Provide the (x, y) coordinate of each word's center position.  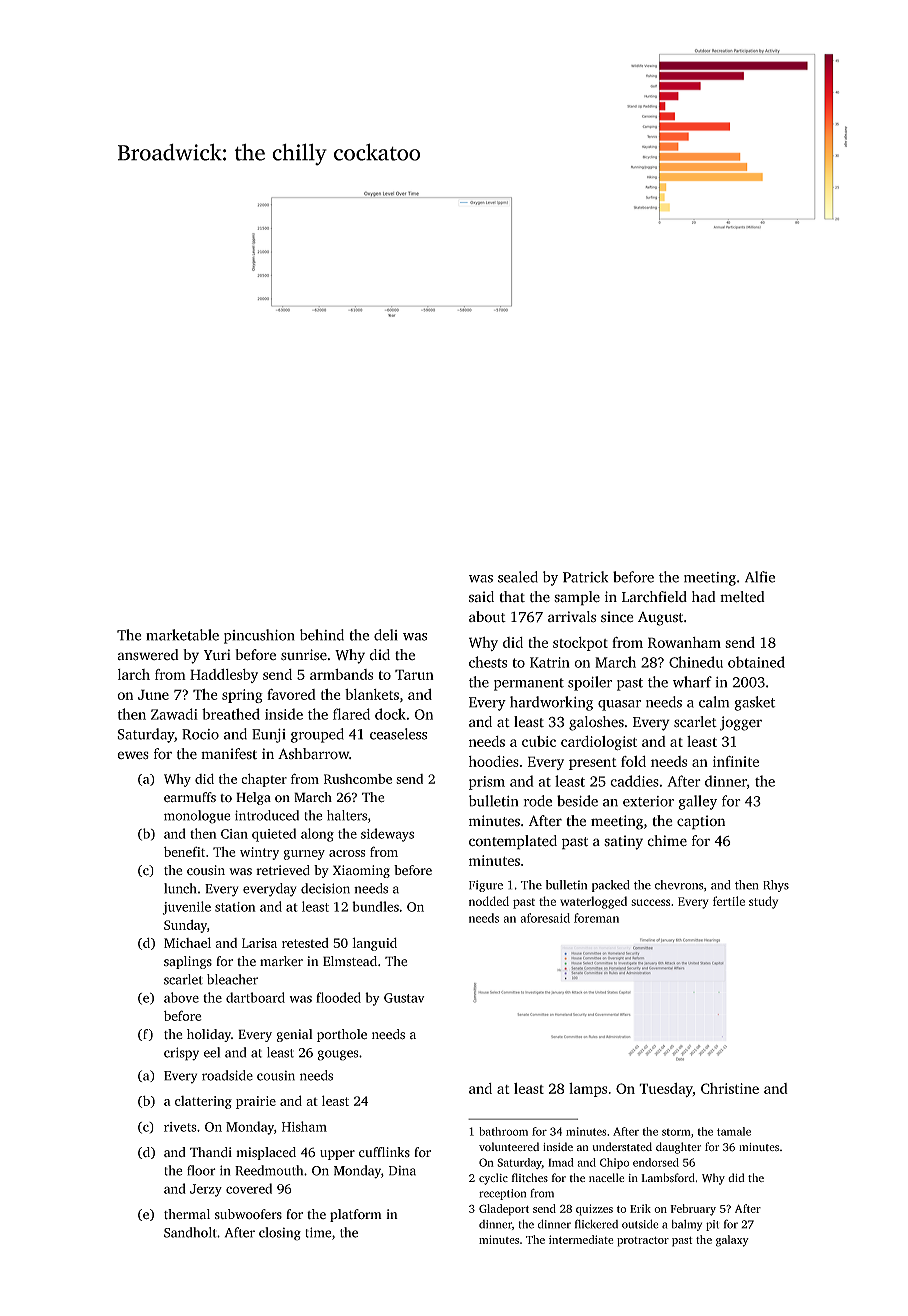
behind (322, 635)
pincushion (259, 636)
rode (538, 801)
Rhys (776, 886)
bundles (375, 906)
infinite (736, 761)
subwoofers (248, 1214)
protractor (643, 1242)
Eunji (268, 735)
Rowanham (684, 642)
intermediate (581, 1239)
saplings (188, 962)
